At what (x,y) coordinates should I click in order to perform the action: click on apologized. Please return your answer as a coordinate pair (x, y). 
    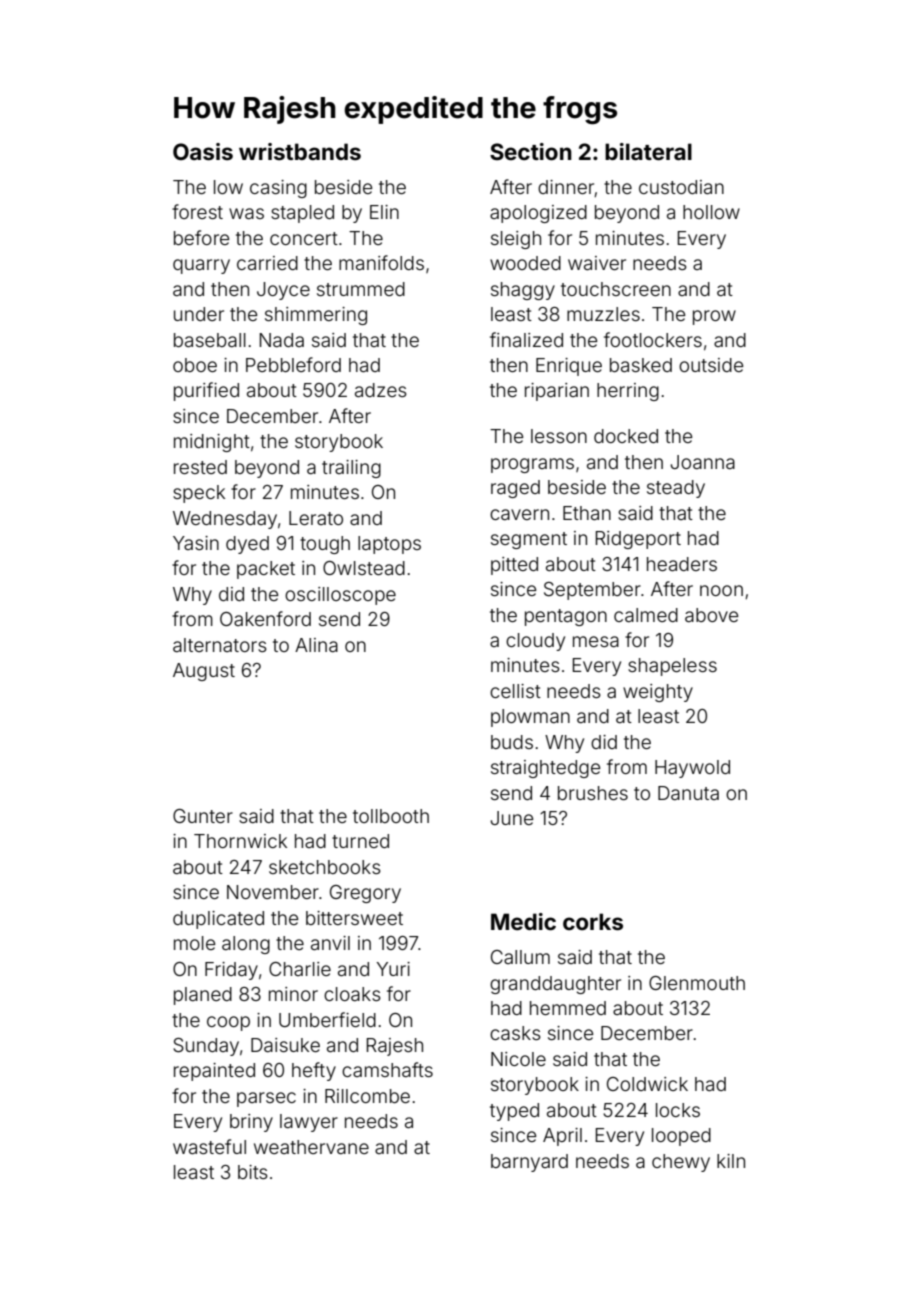
    Looking at the image, I should click on (538, 214).
